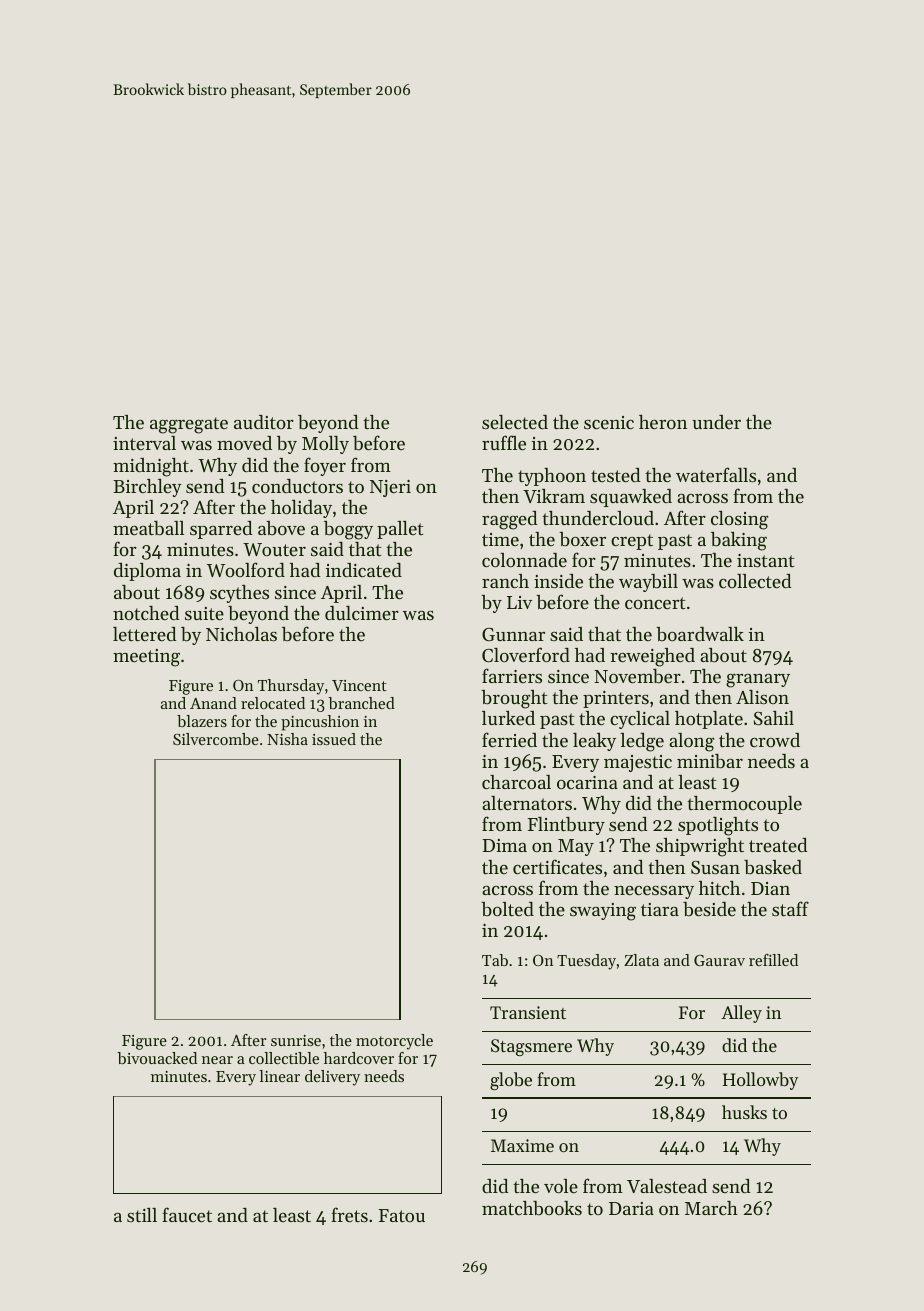 Image resolution: width=924 pixels, height=1311 pixels. Describe the element at coordinates (157, 1058) in the image. I see `bivouacked` at that location.
